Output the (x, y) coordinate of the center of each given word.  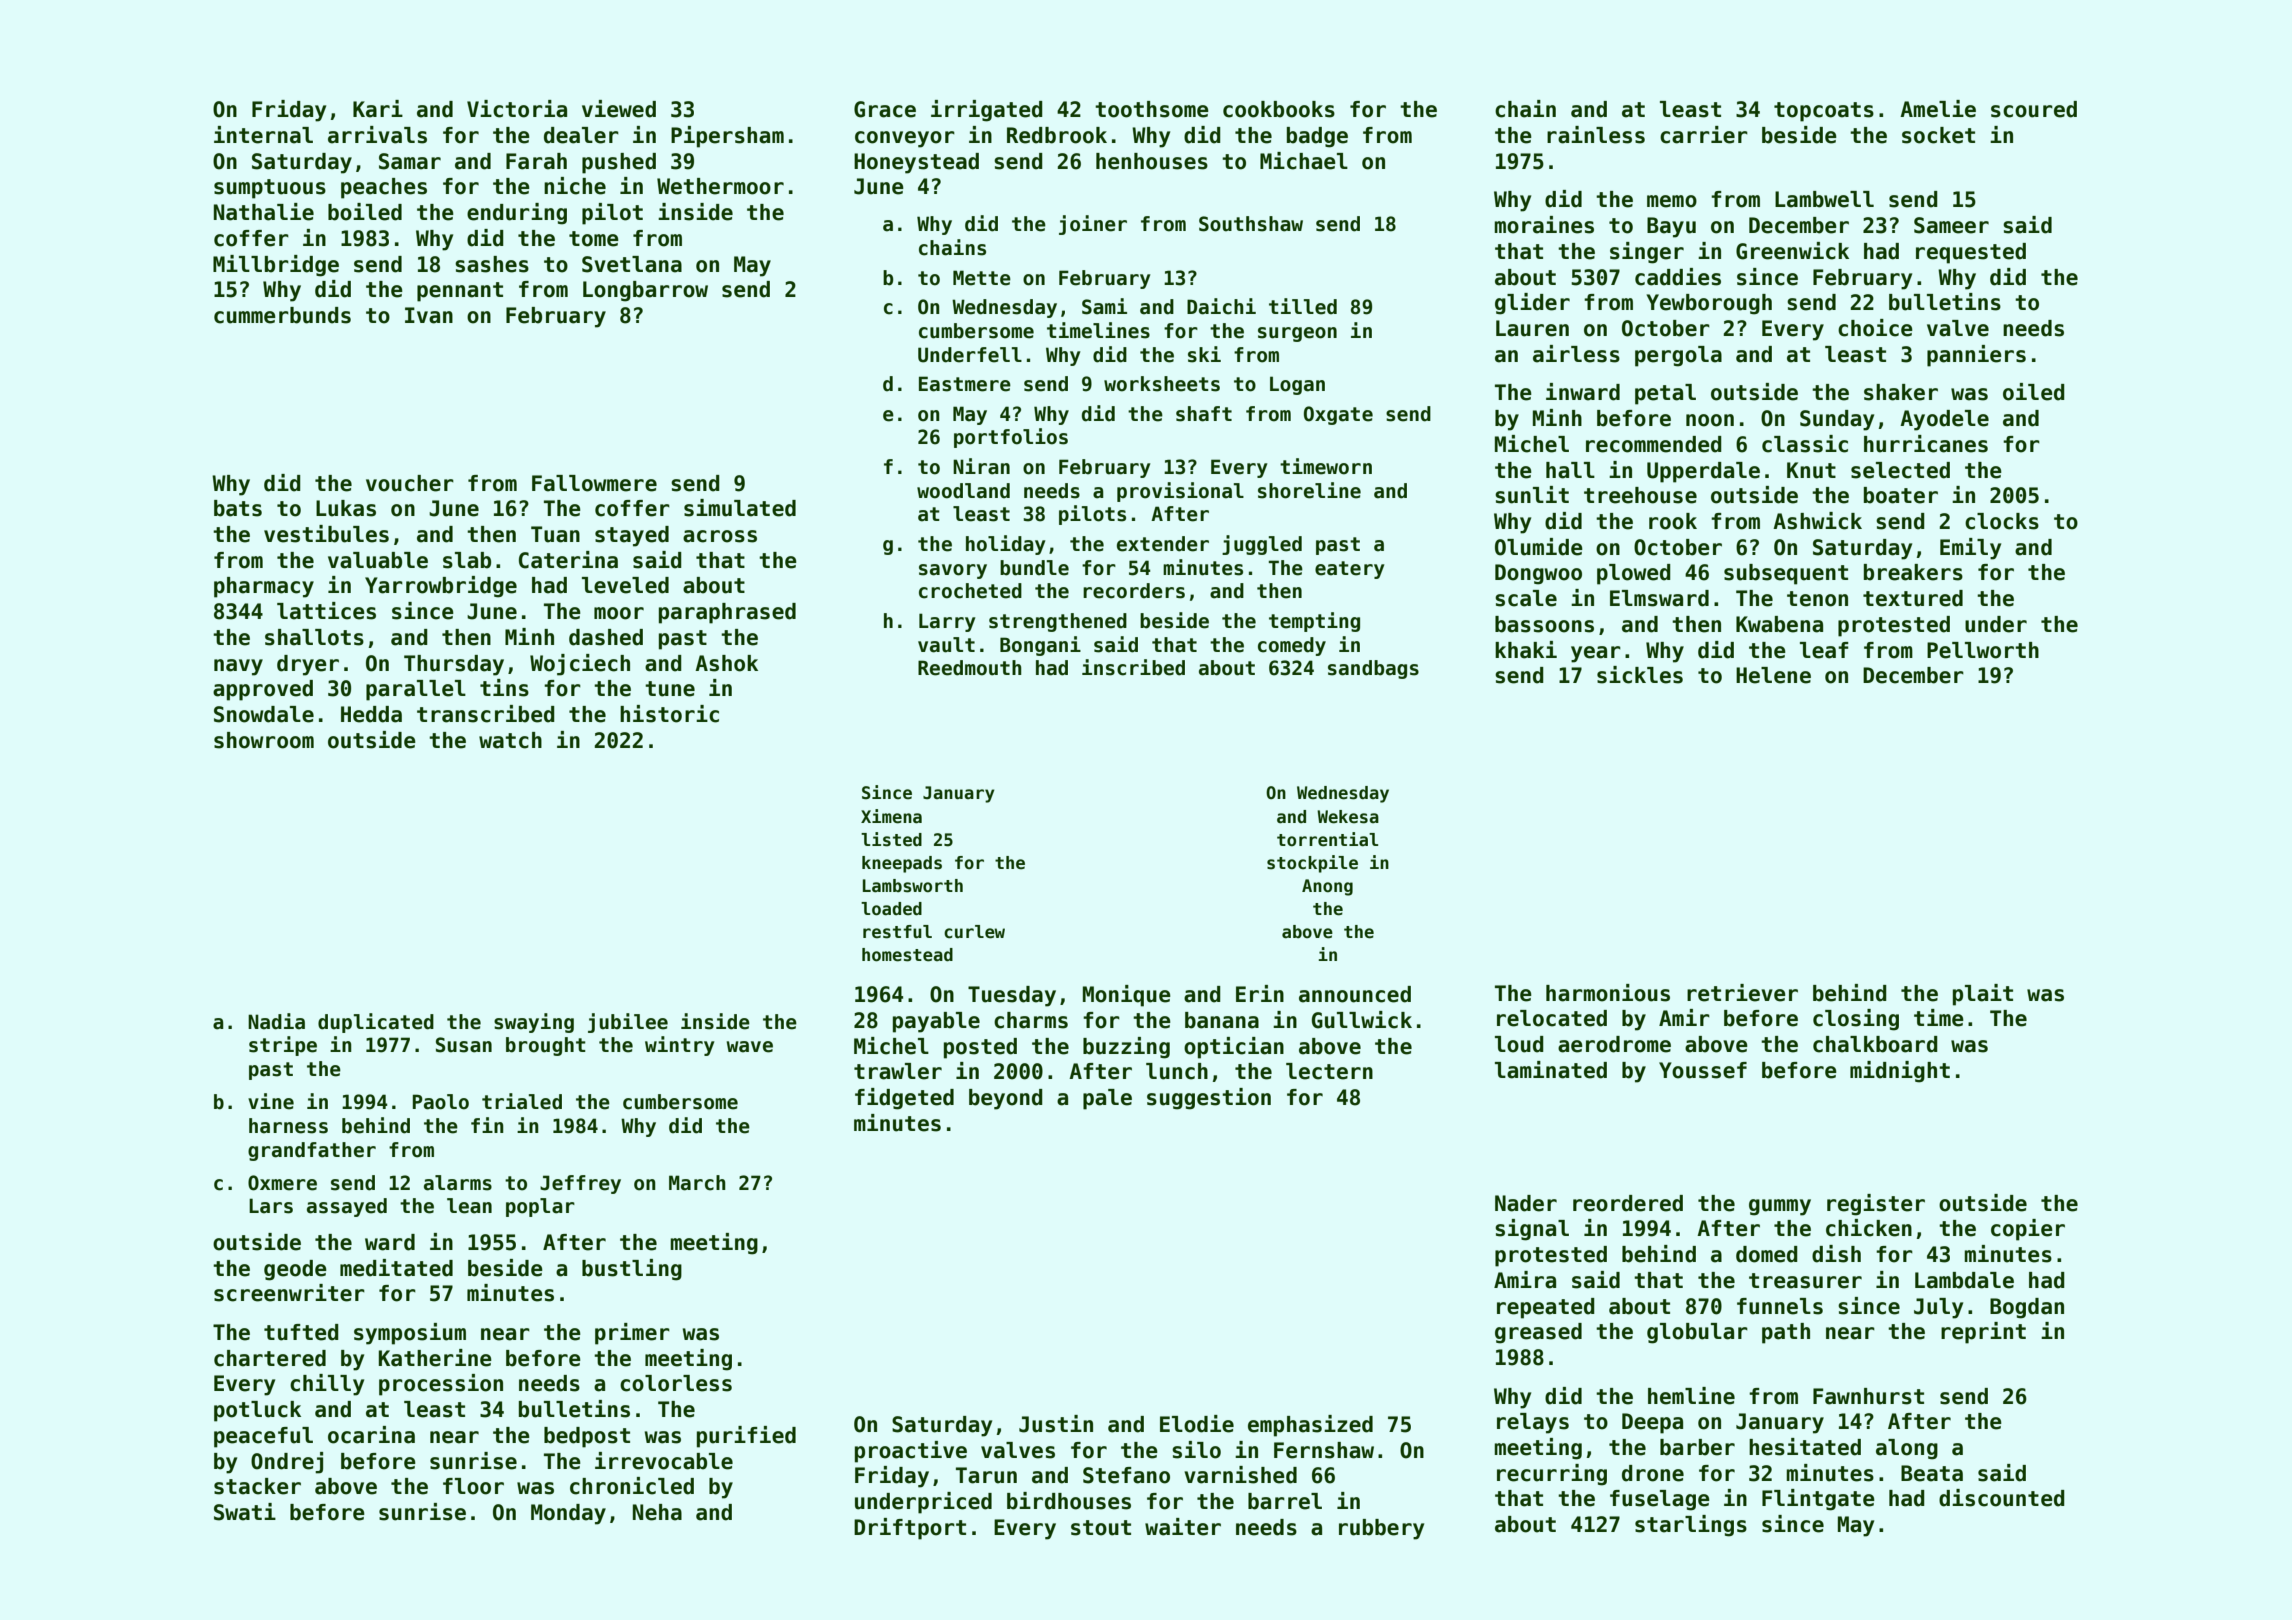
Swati (245, 1512)
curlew (974, 932)
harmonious (1608, 993)
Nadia (276, 1021)
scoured (2034, 109)
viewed (619, 109)
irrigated (987, 111)
